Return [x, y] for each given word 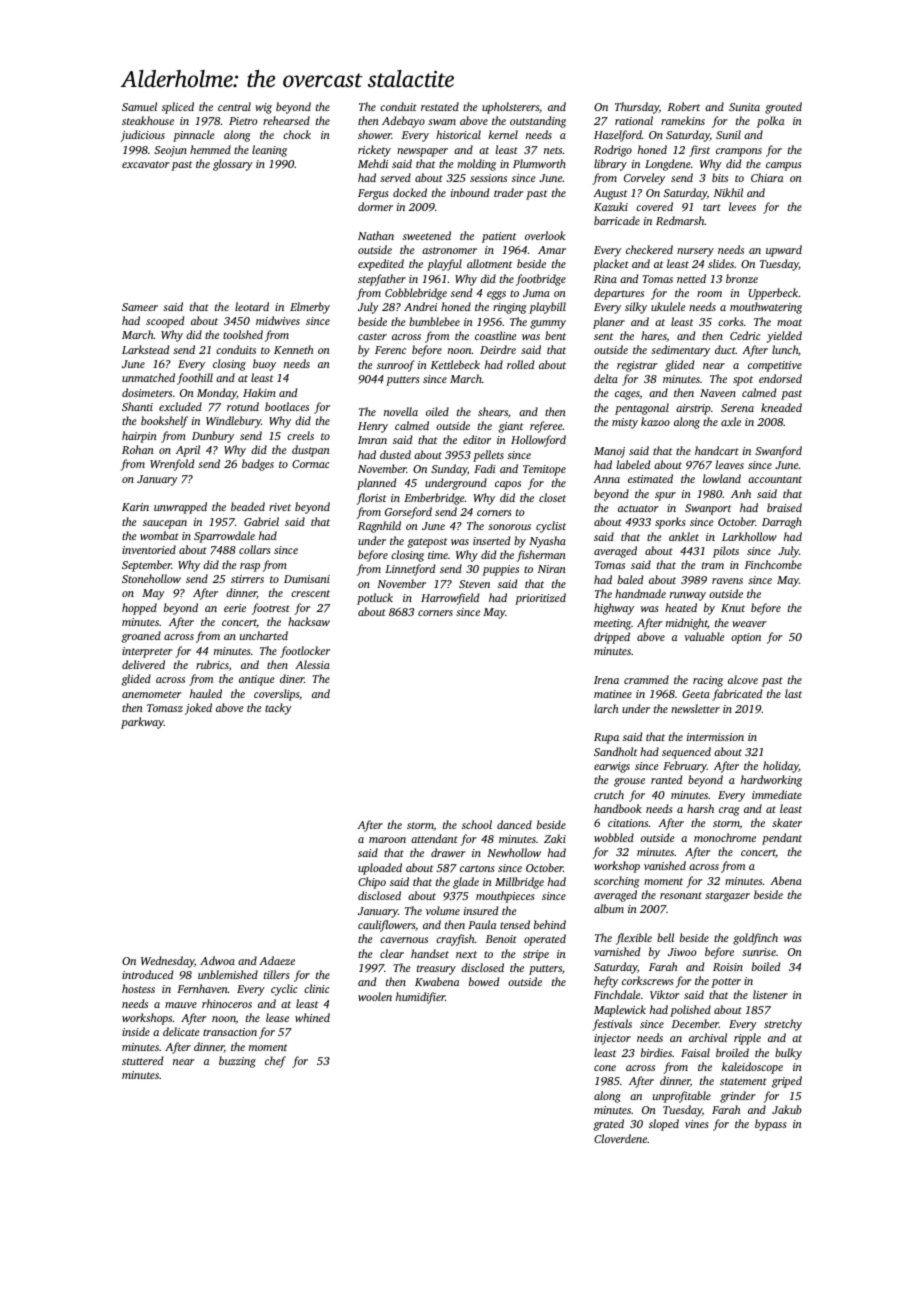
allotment [489, 263]
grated [609, 1125]
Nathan [376, 235]
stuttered [142, 1060]
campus [783, 166]
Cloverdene [620, 1138]
